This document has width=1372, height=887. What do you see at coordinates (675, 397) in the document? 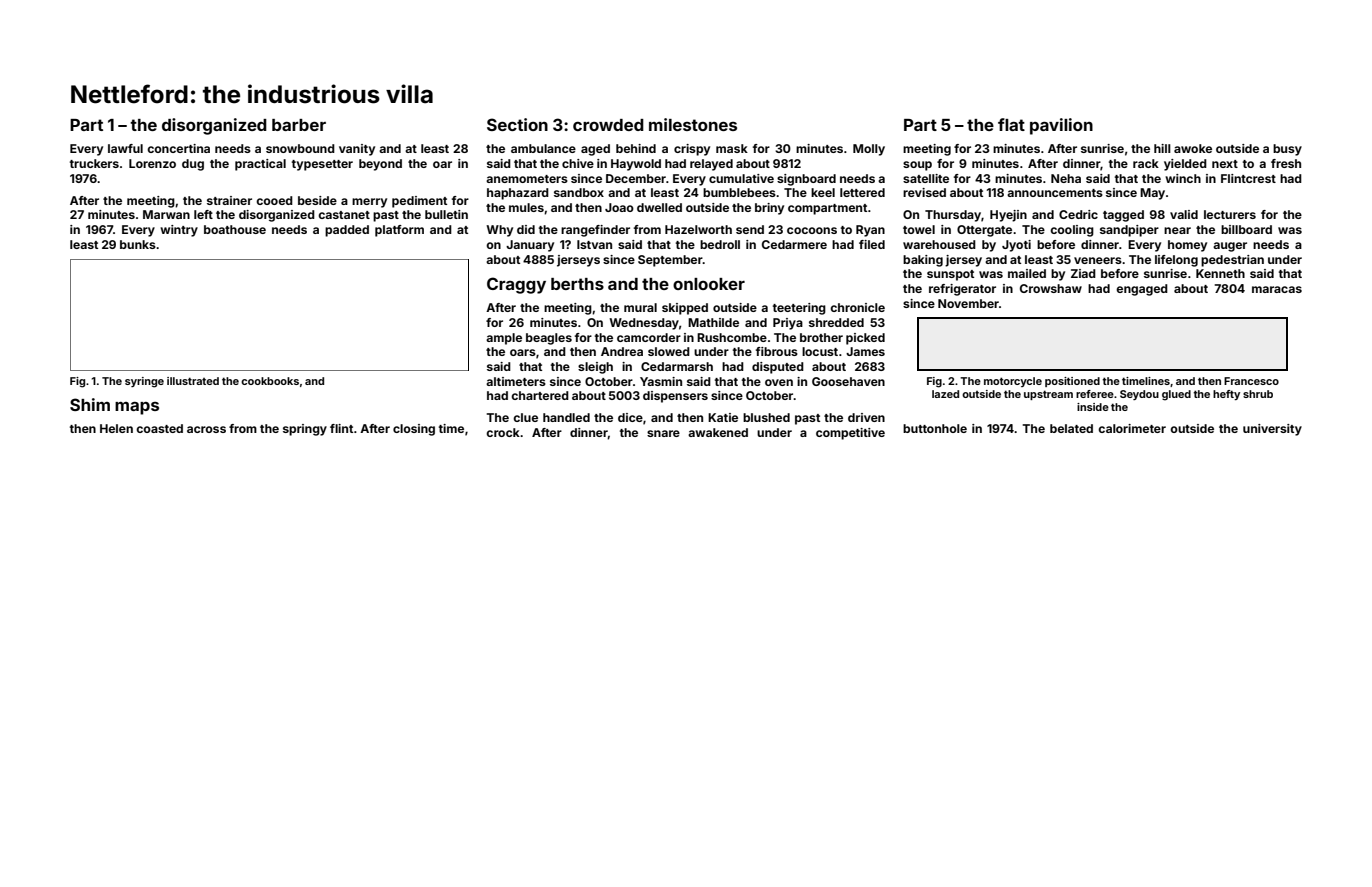
I see `dispensers` at bounding box center [675, 397].
